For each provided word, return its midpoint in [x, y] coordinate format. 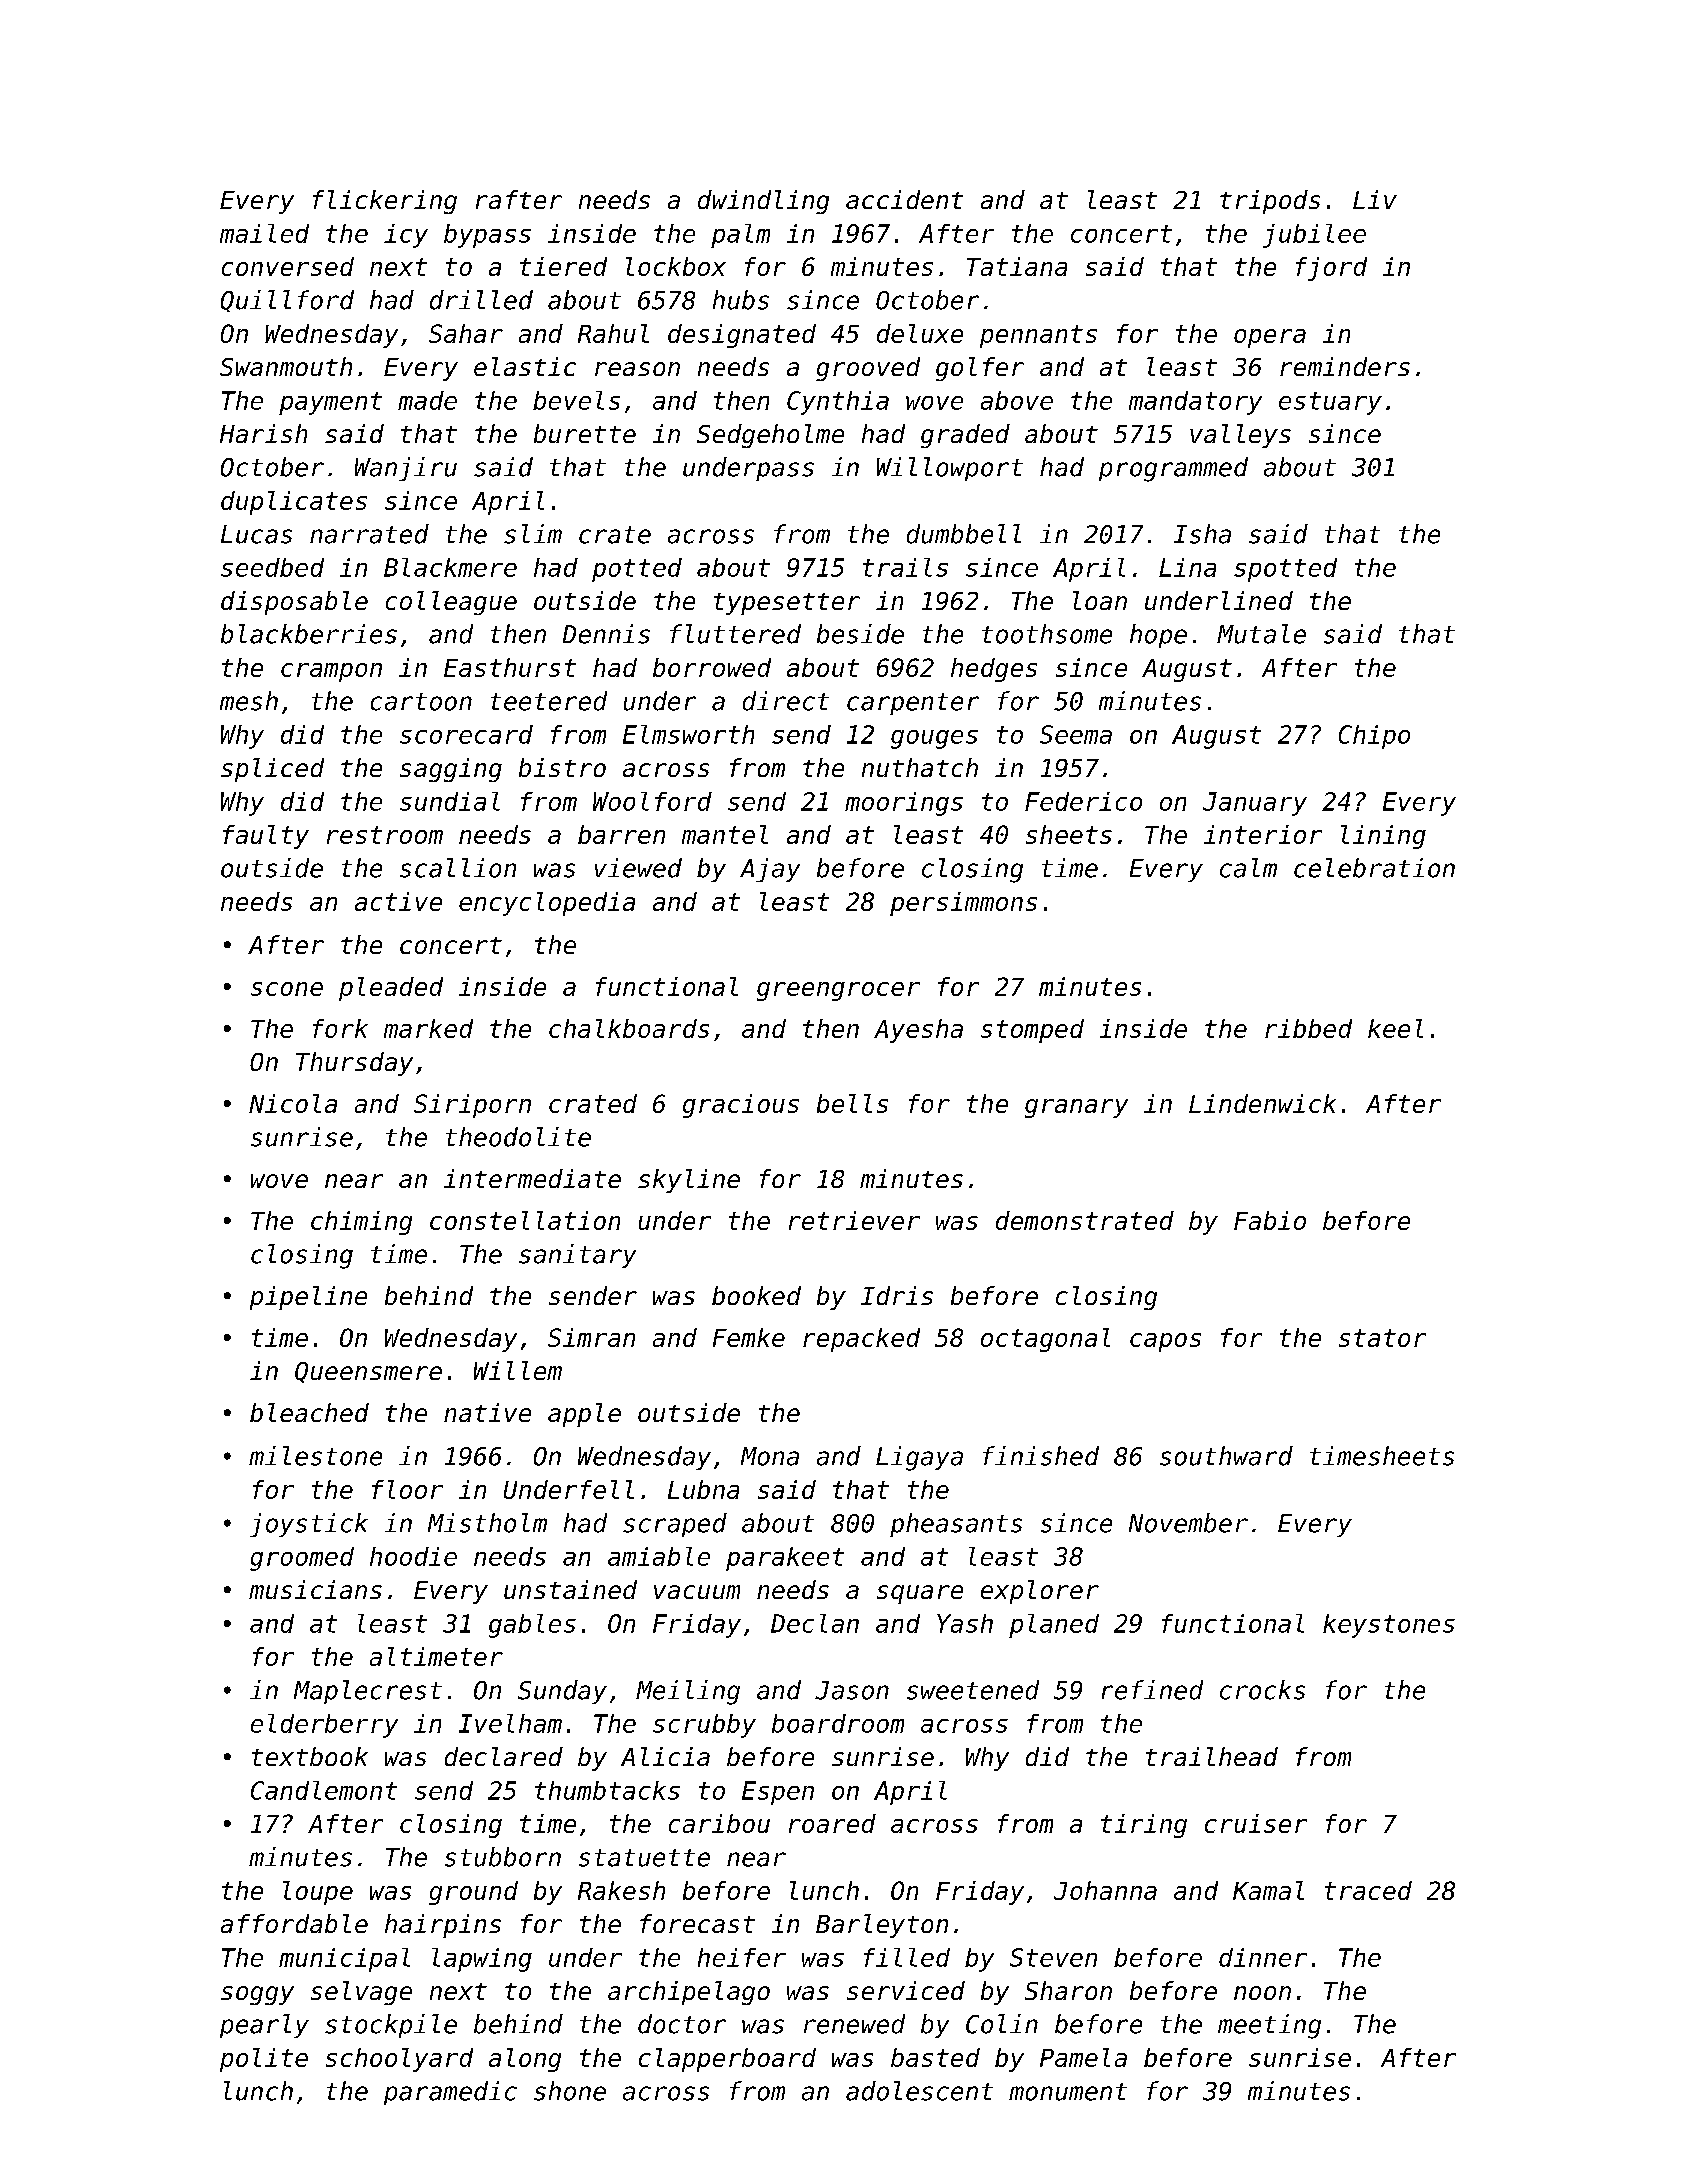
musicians [315, 1589]
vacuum [697, 1592]
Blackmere [450, 567]
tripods [1270, 202]
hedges [994, 670]
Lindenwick [1262, 1103]
